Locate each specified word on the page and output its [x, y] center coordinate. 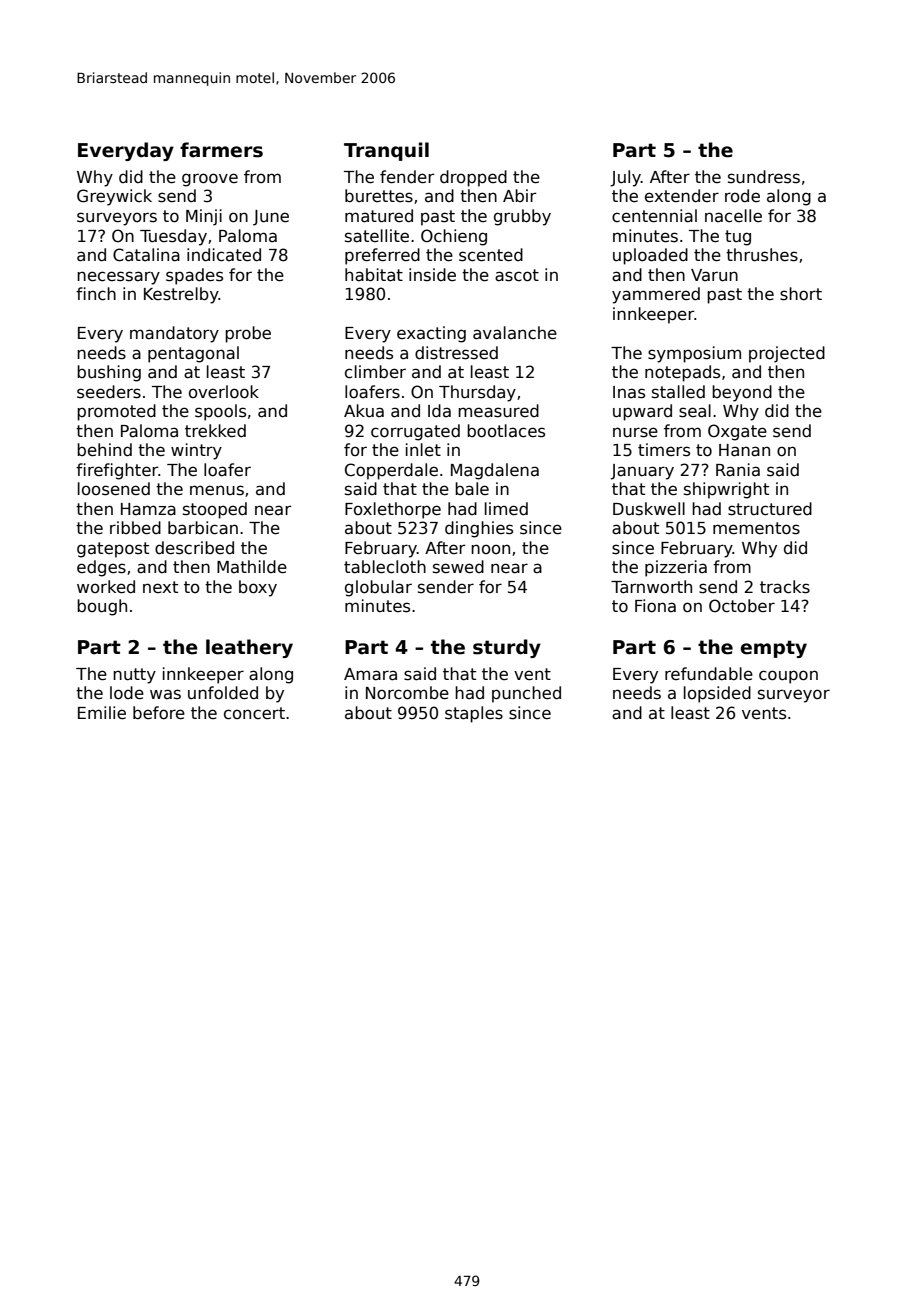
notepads [682, 373]
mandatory [174, 334]
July [625, 178]
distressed [456, 353]
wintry [196, 451]
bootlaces [506, 431]
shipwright [726, 490]
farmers [221, 150]
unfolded [223, 693]
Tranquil [386, 151]
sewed [458, 567]
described [194, 548]
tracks [785, 587]
